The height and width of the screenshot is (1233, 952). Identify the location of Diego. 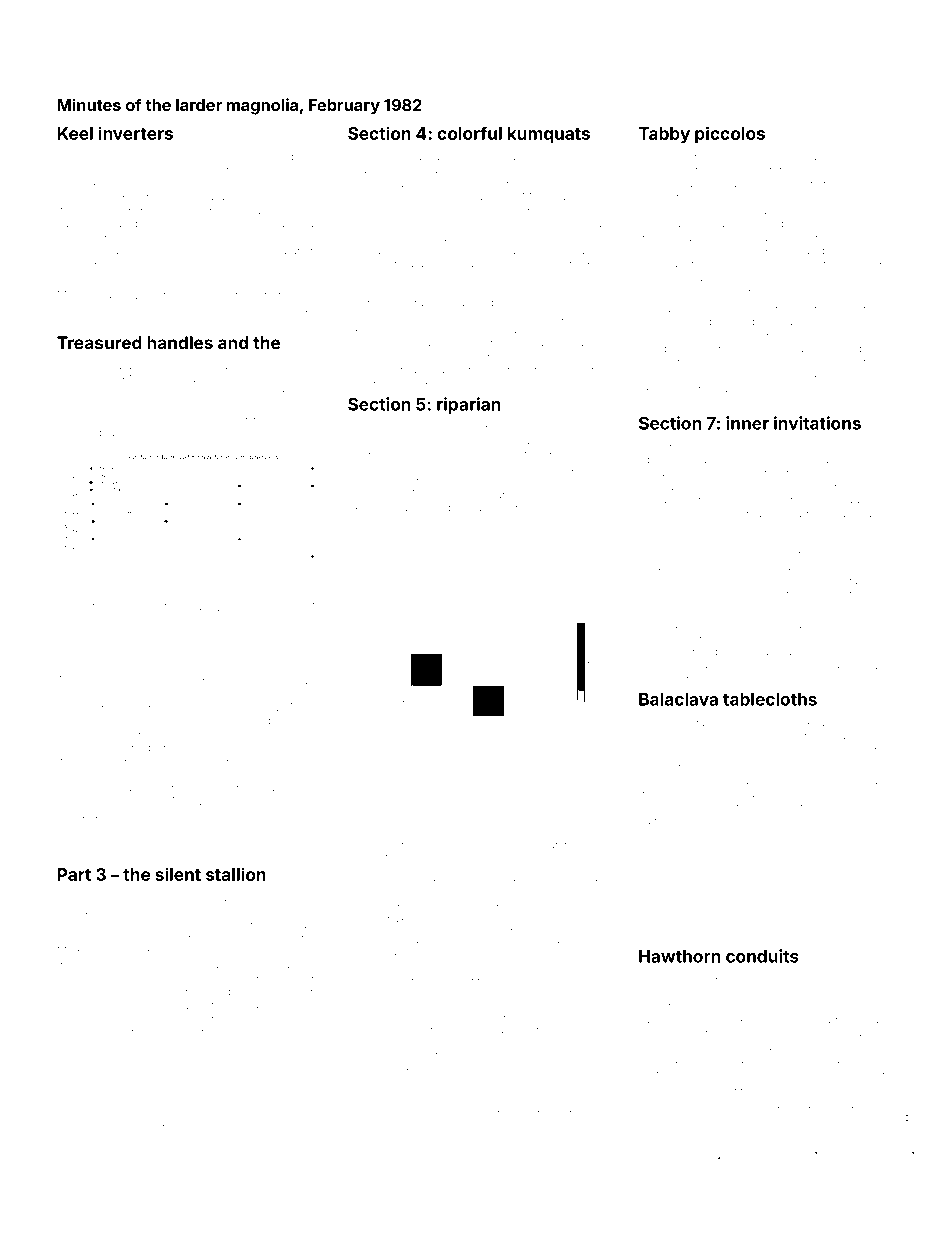
(363, 468).
